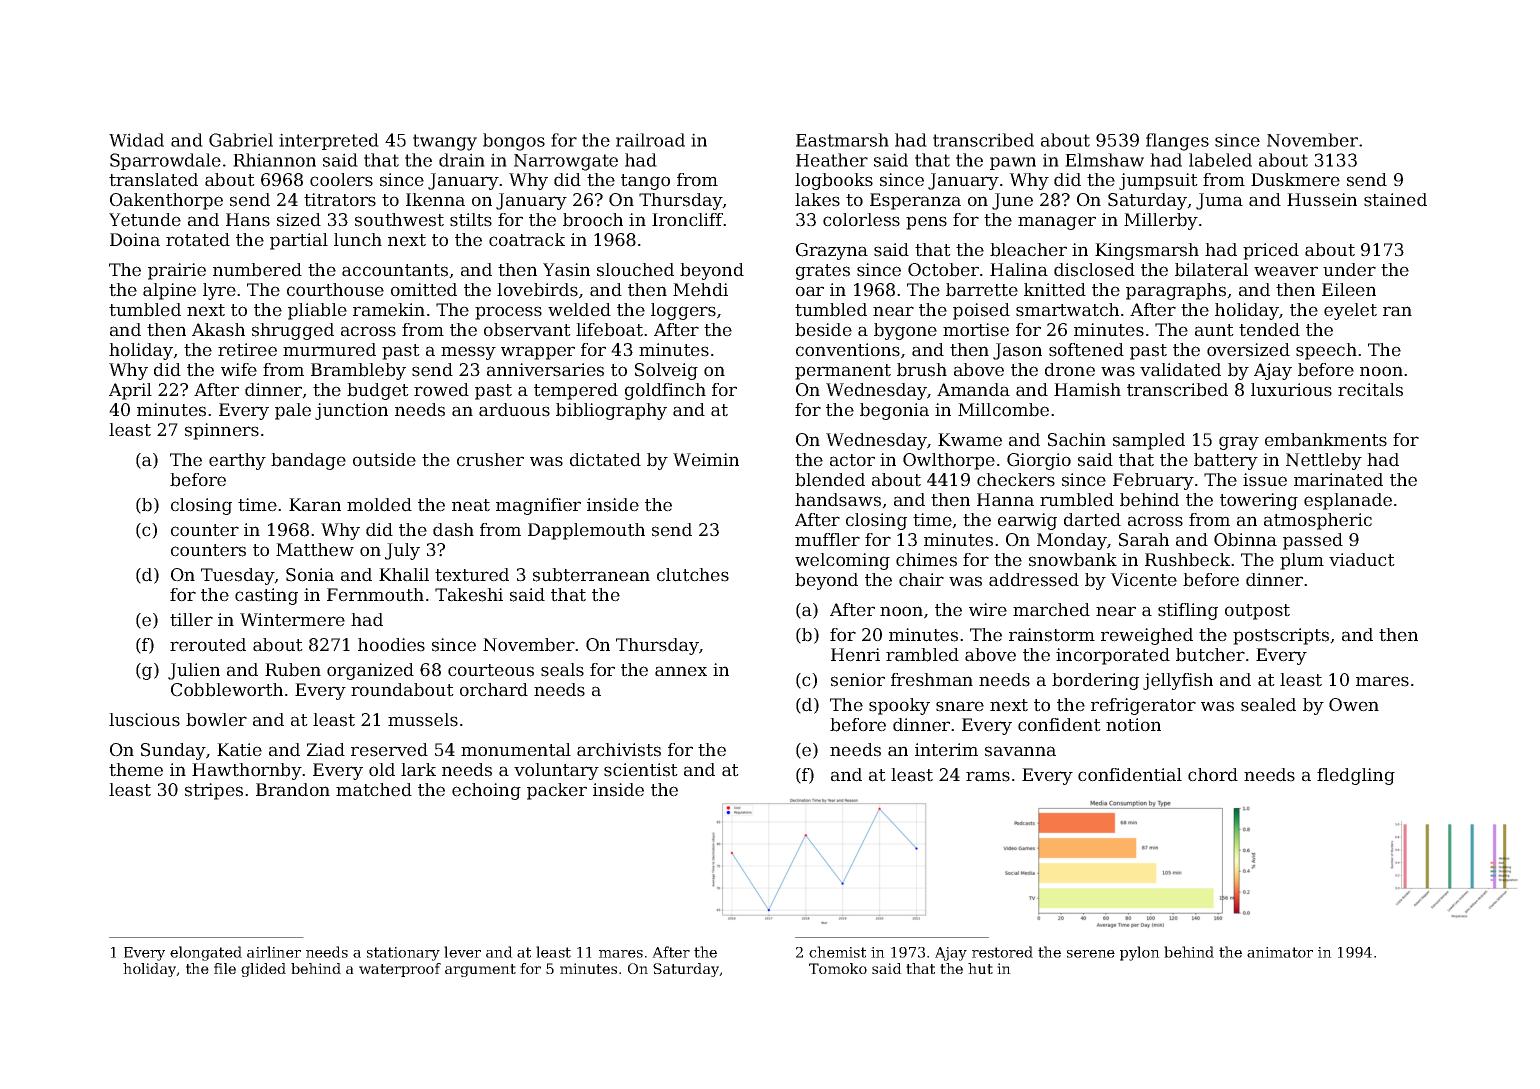 The width and height of the screenshot is (1540, 1089). I want to click on flanges, so click(1177, 142).
